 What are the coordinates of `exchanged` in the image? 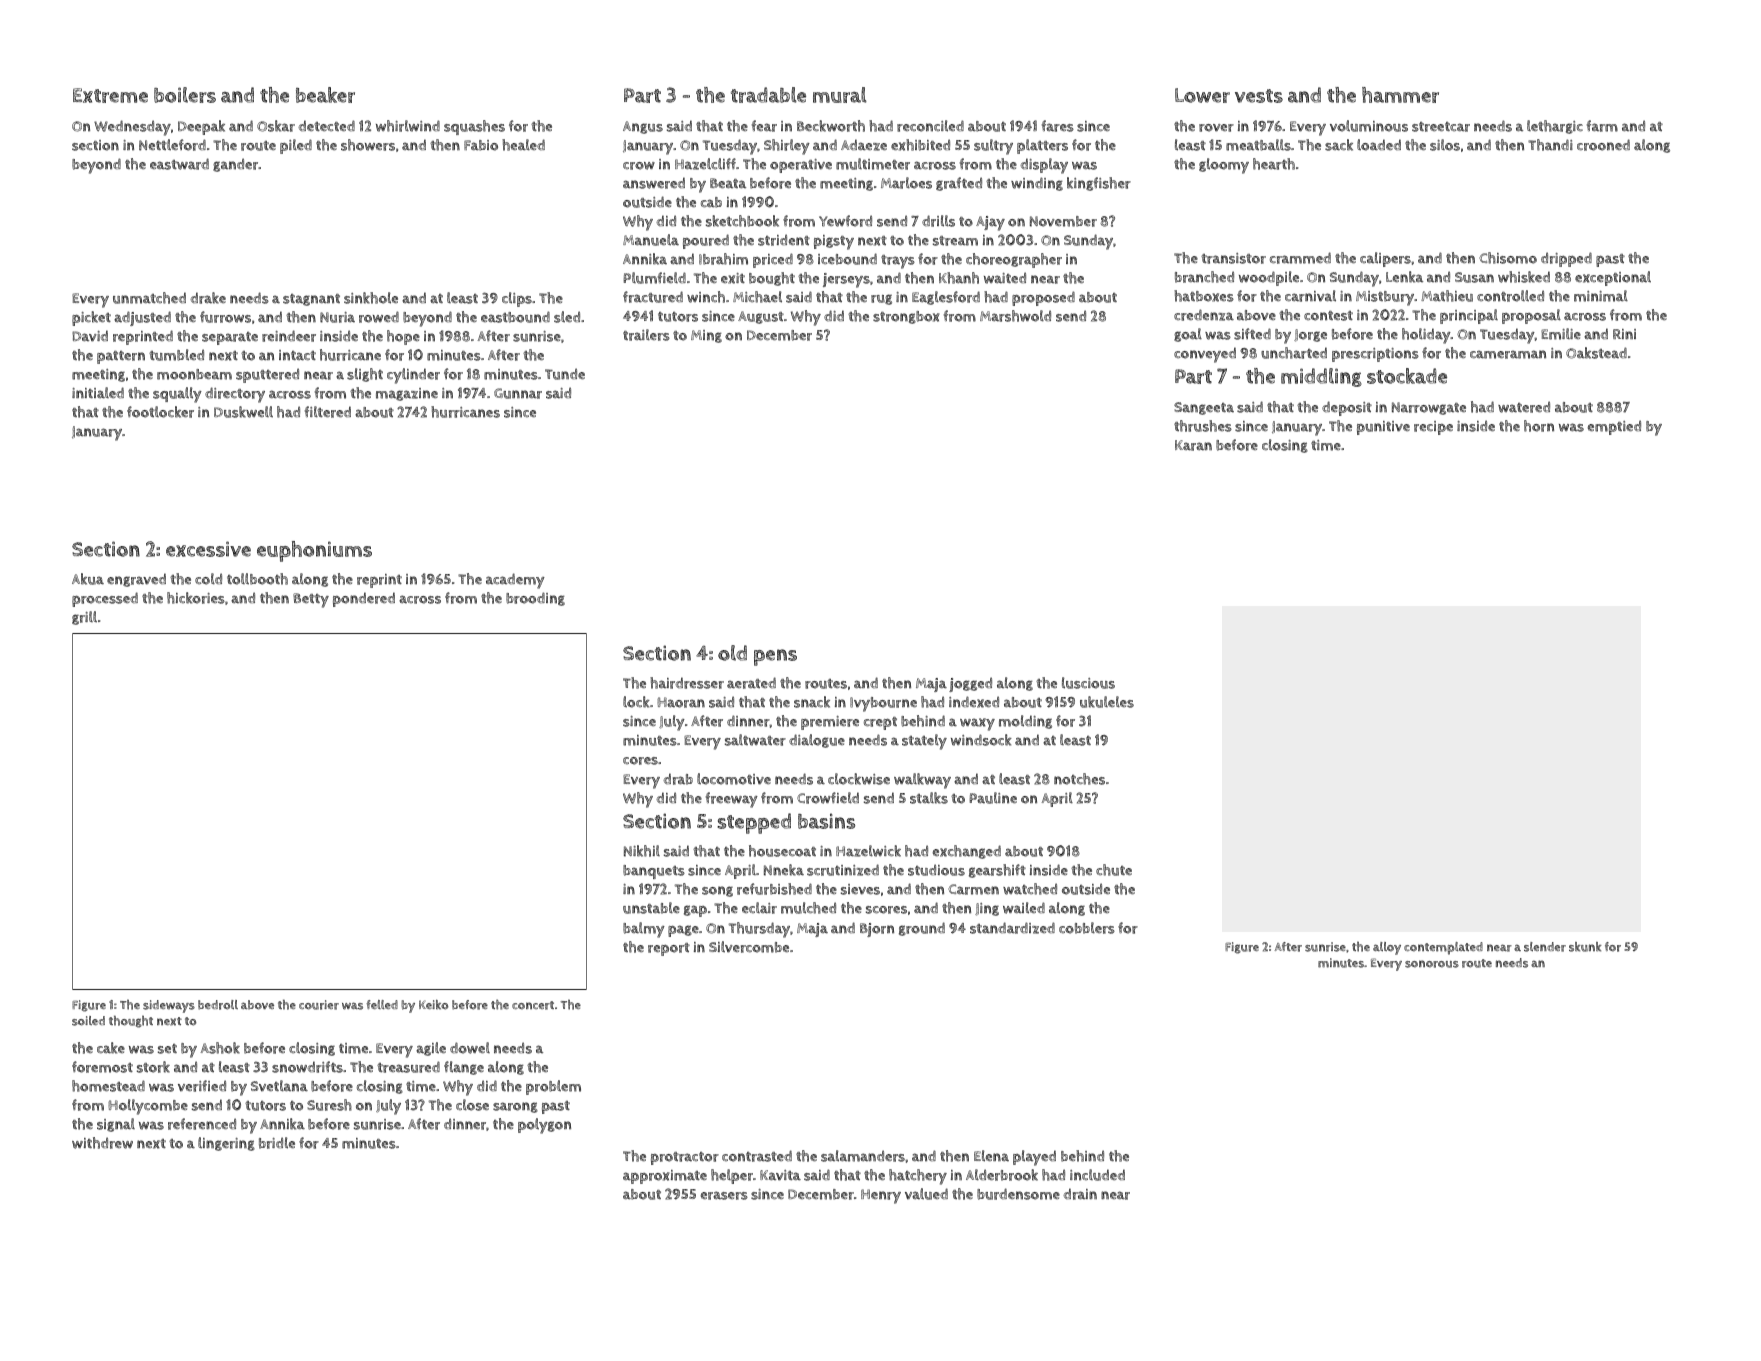 It's located at (967, 852).
